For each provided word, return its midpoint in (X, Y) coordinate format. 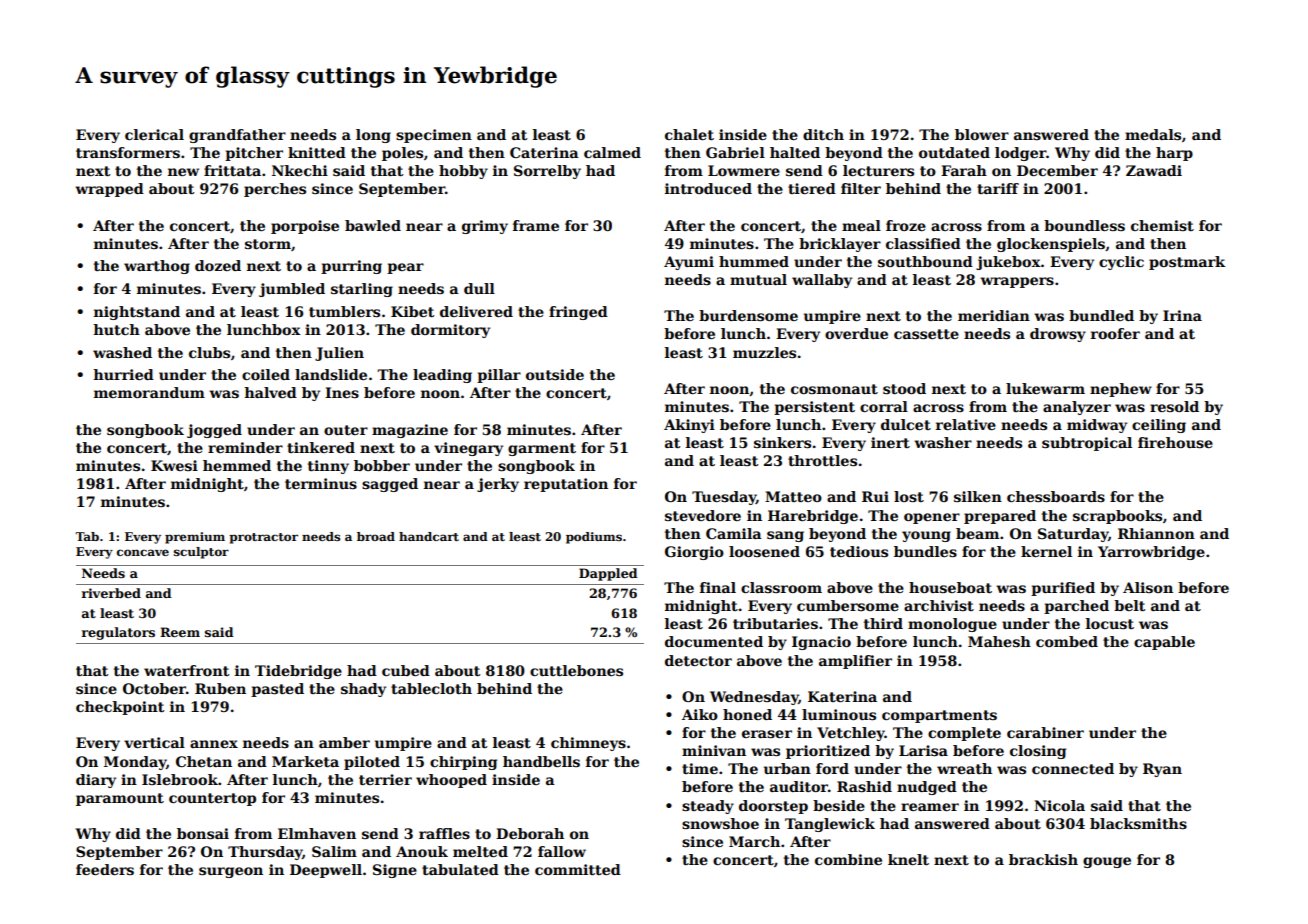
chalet (689, 134)
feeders (105, 869)
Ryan (1162, 770)
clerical (154, 134)
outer (346, 430)
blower (982, 134)
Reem (180, 632)
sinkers (782, 442)
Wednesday (754, 698)
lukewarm (1045, 388)
